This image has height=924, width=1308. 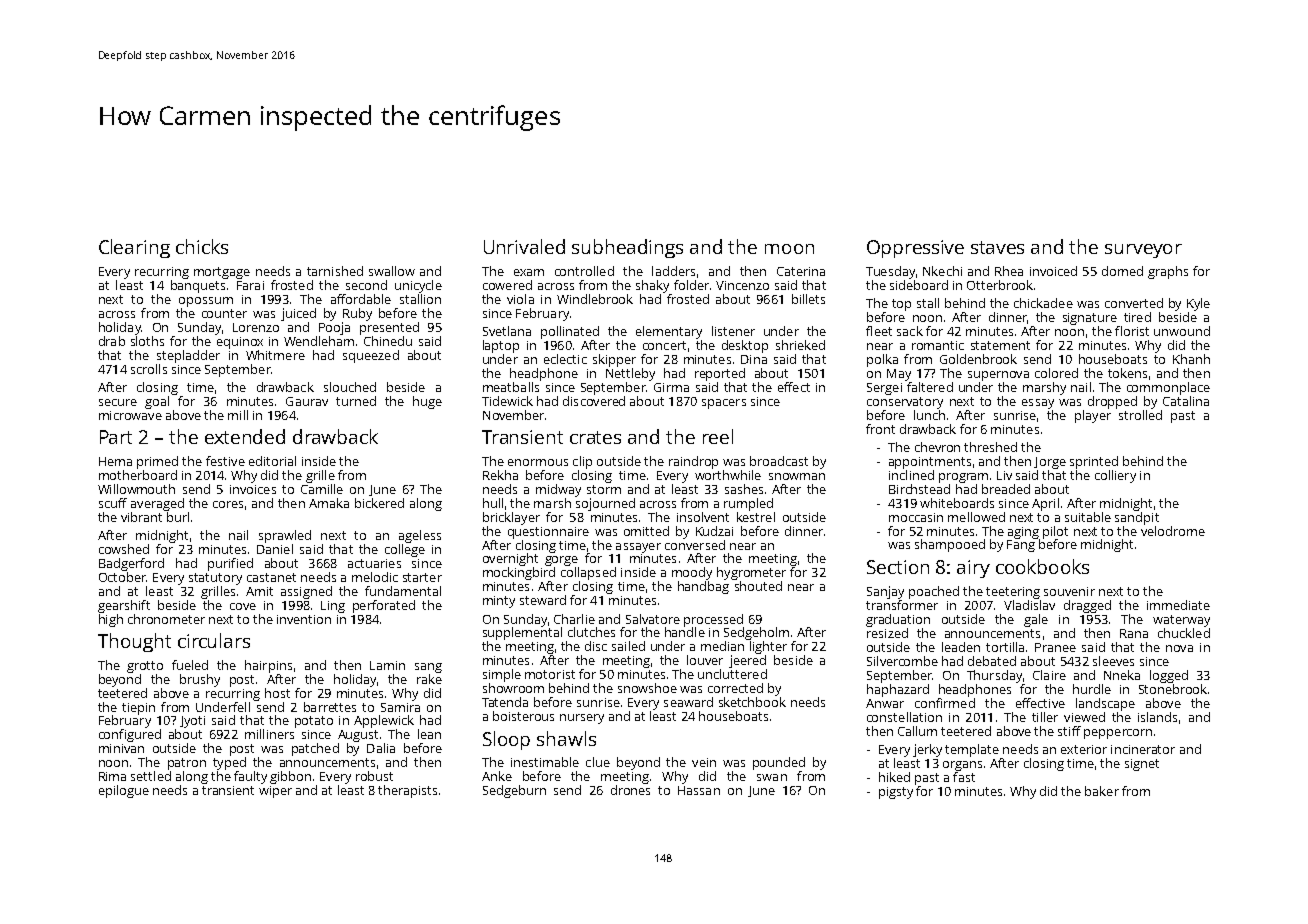 I want to click on Vladislav, so click(x=1029, y=605).
